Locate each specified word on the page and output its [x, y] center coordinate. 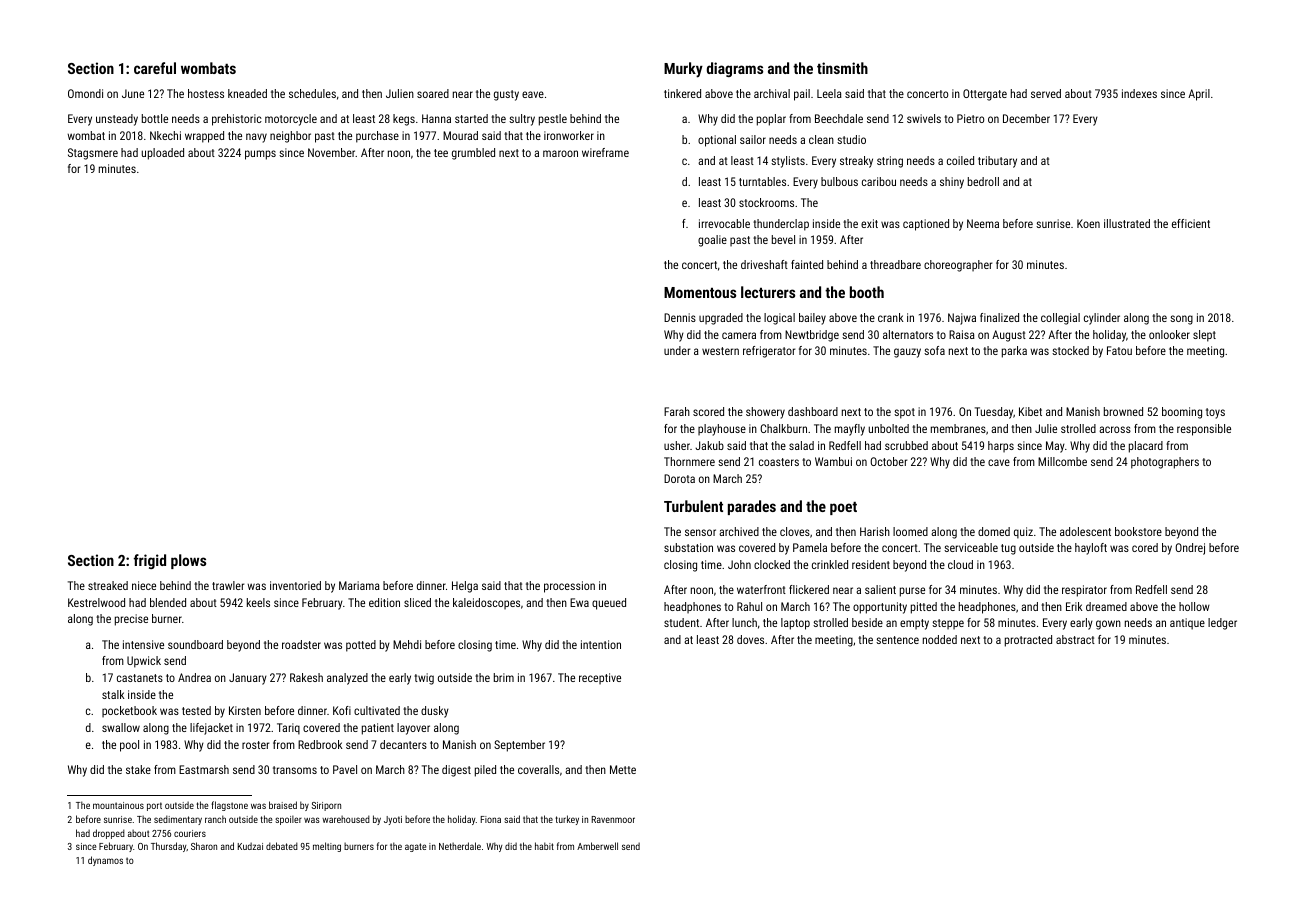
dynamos [105, 861]
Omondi [85, 93]
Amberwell [597, 846]
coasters [779, 462]
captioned [926, 225]
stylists [788, 162]
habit [544, 846]
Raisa [962, 334]
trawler [228, 585]
